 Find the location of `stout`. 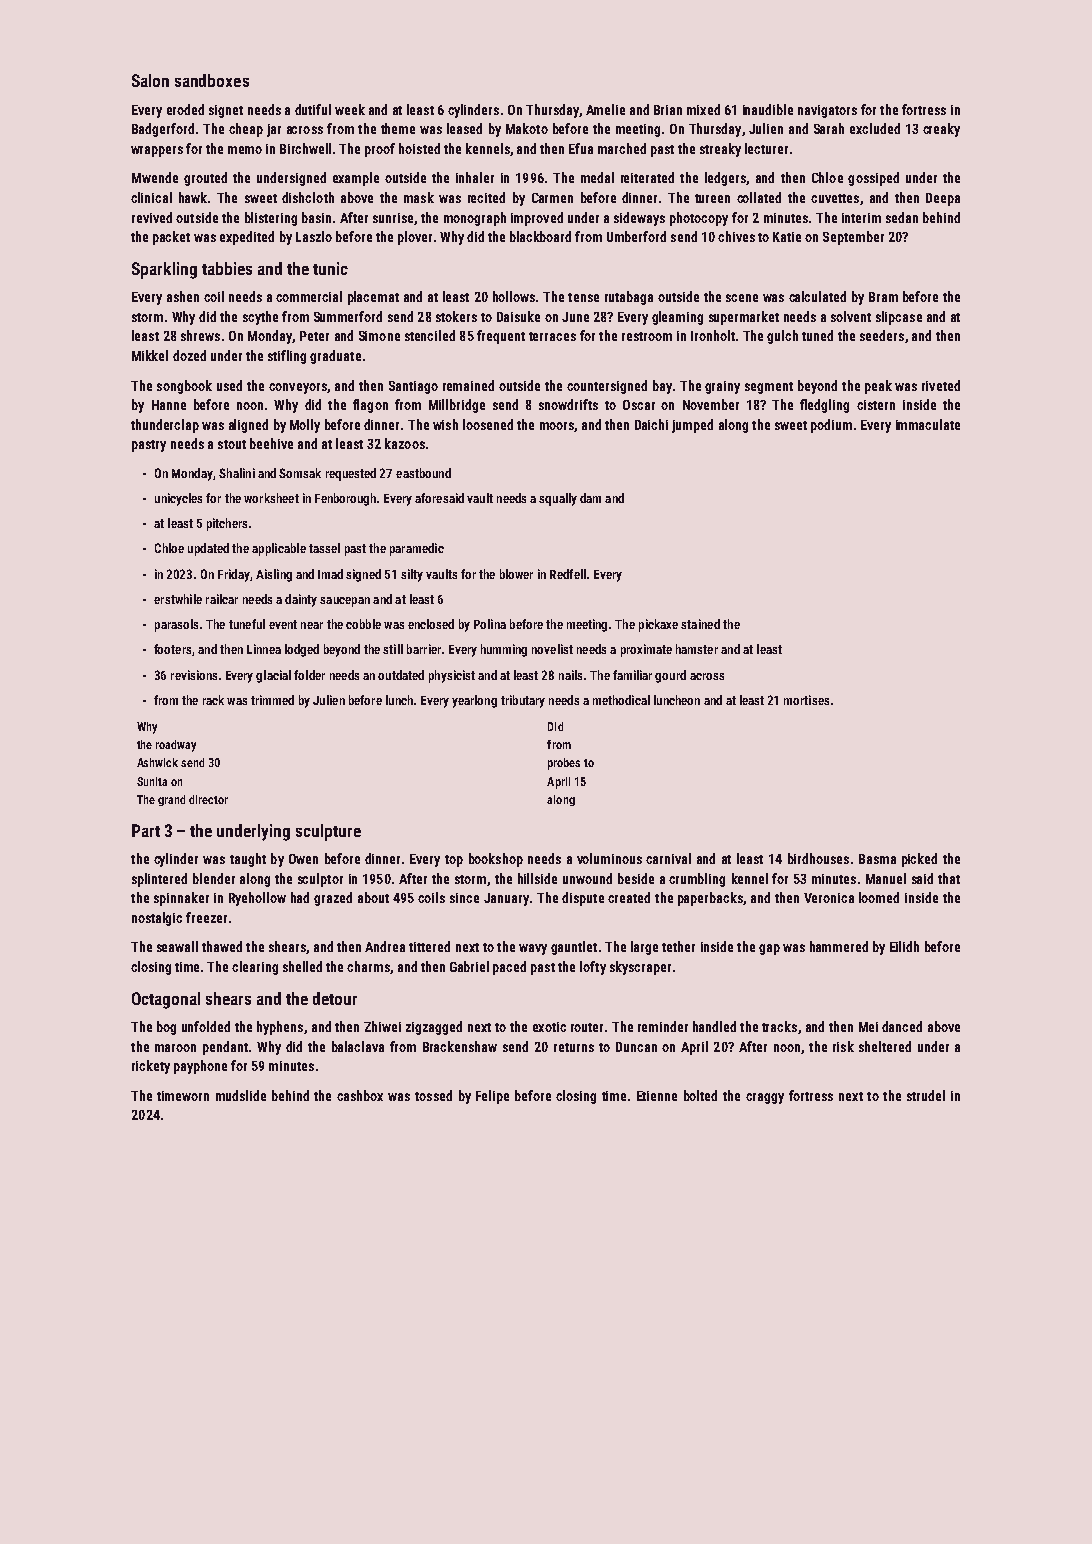

stout is located at coordinates (232, 444).
